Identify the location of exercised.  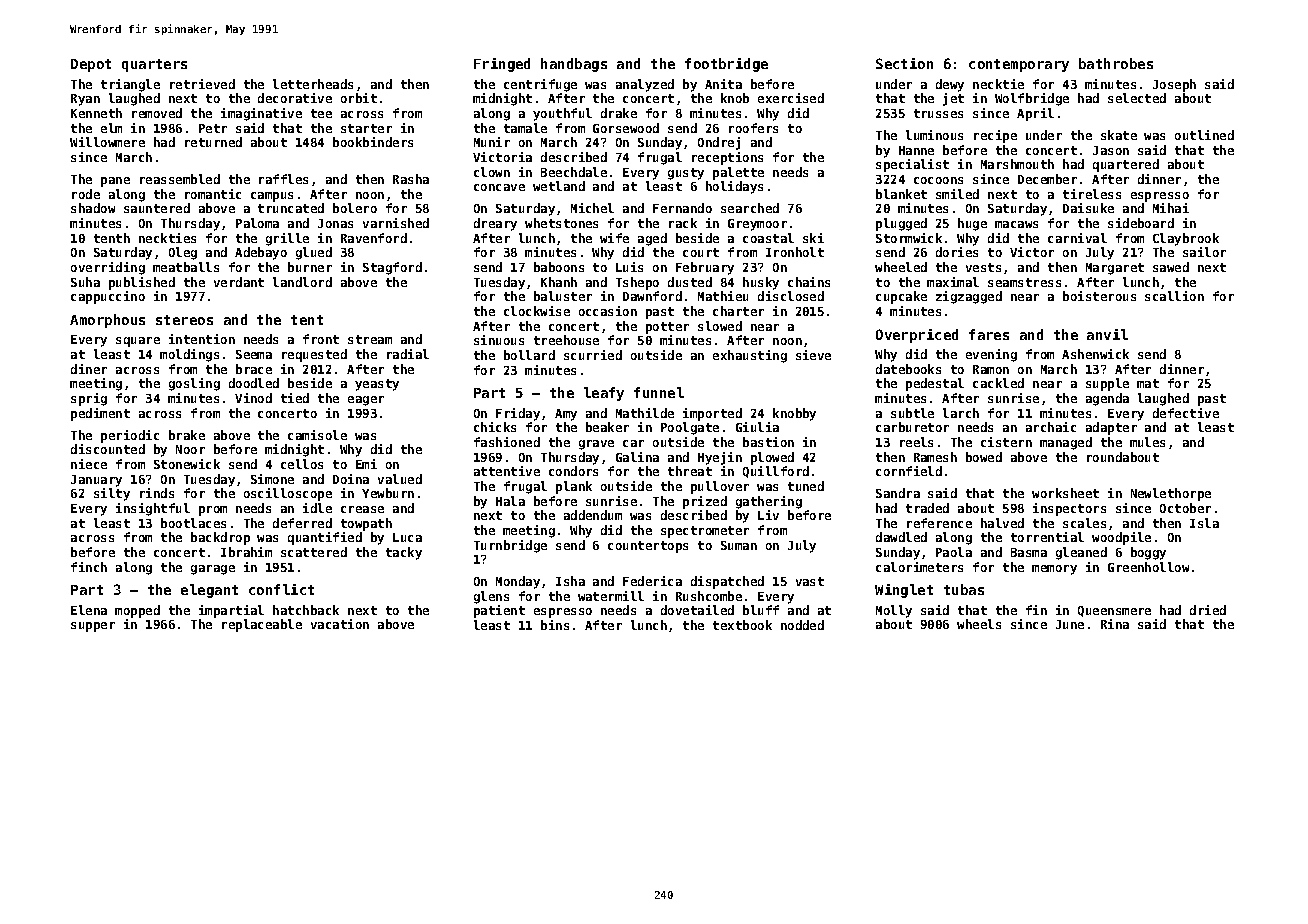
(791, 98).
